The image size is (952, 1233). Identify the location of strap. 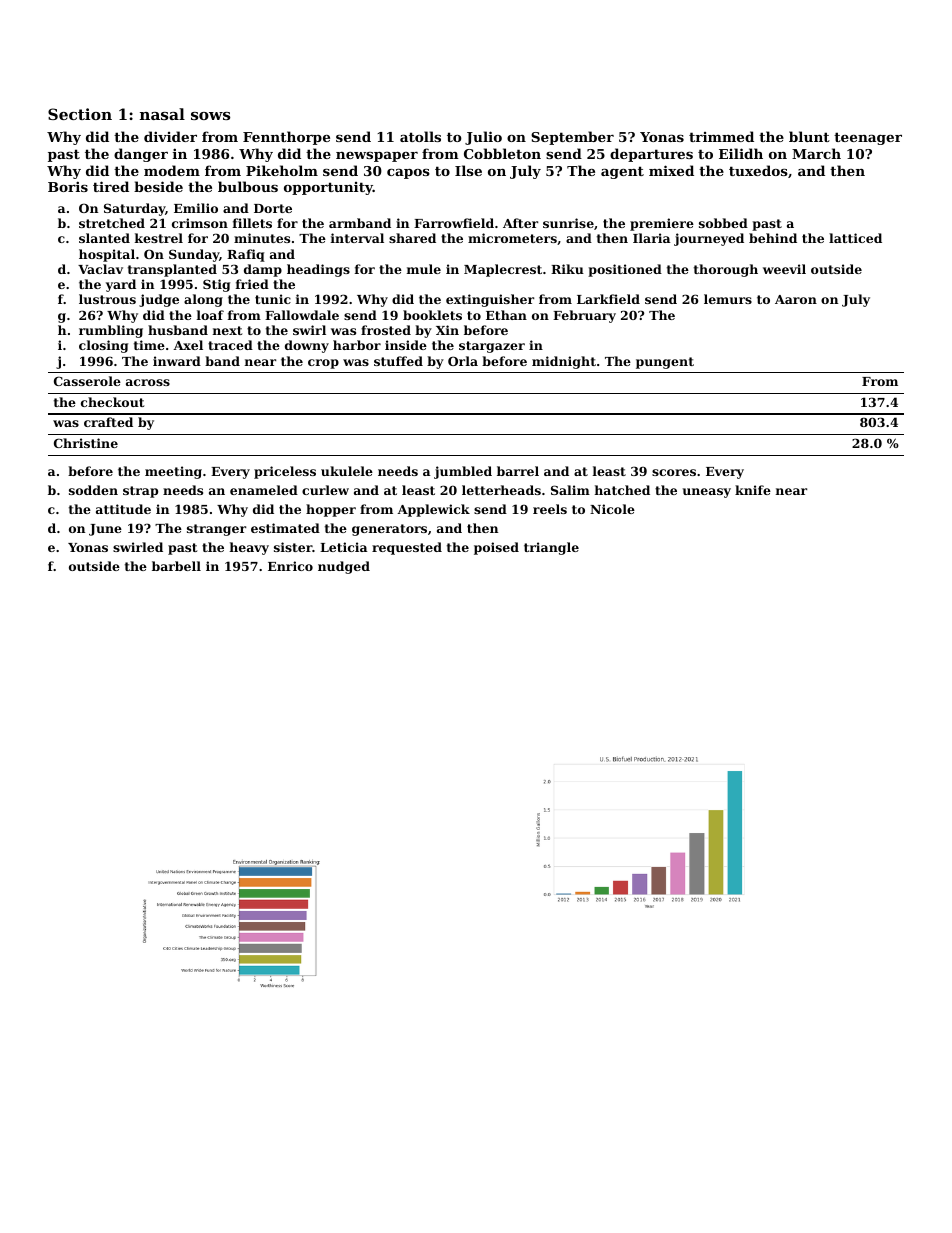
(140, 492).
